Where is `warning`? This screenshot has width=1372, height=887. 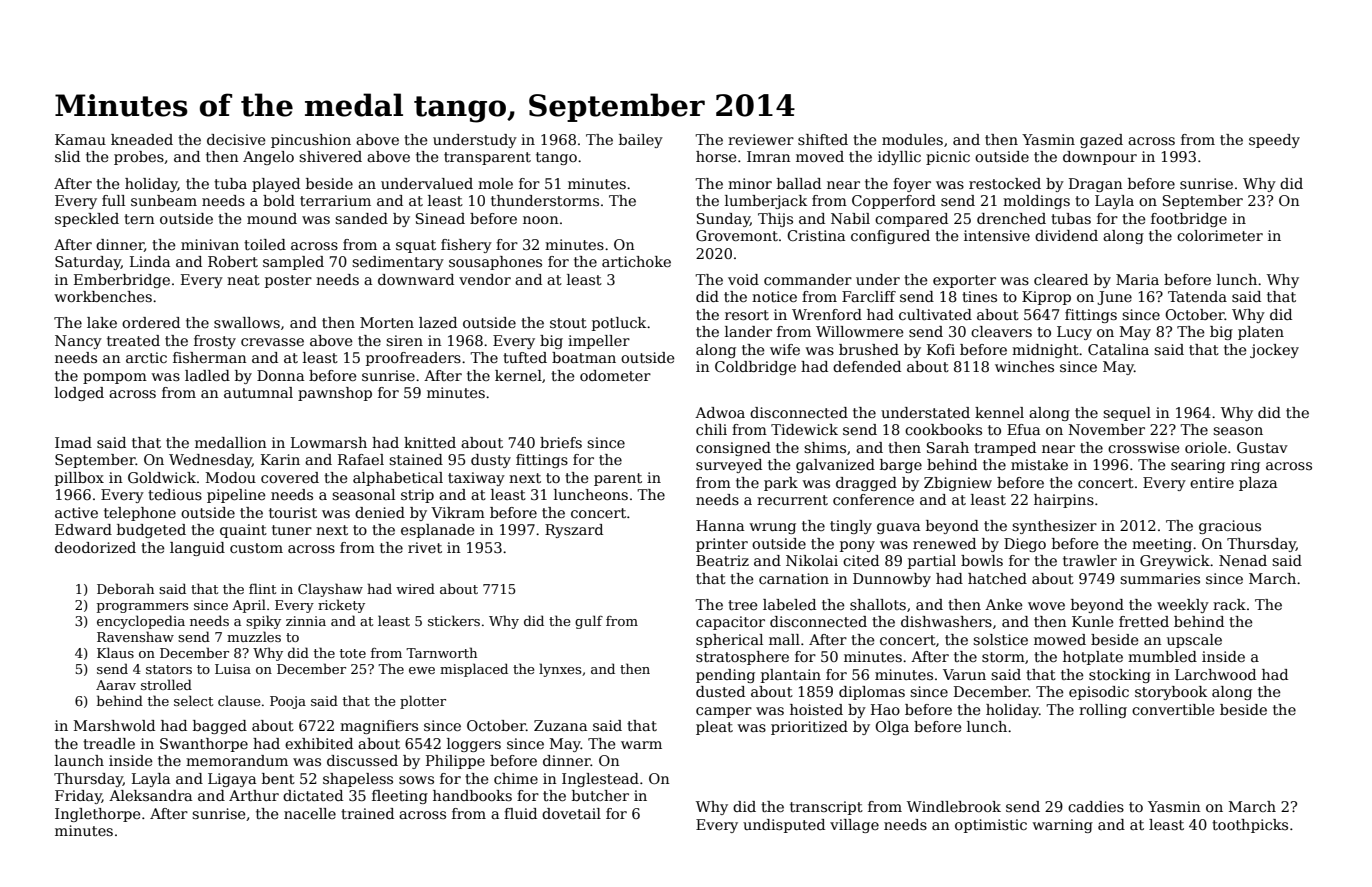
warning is located at coordinates (1063, 826).
